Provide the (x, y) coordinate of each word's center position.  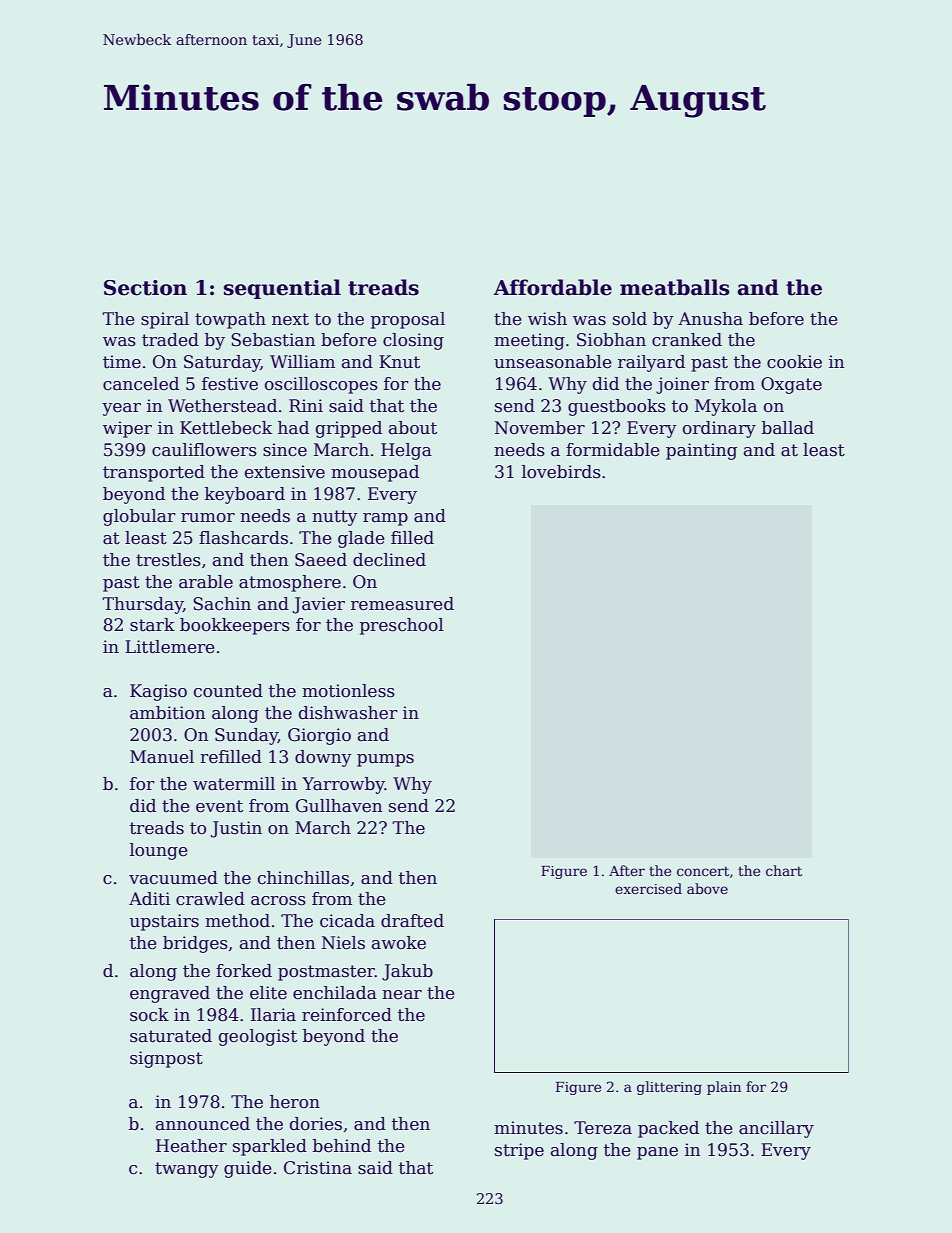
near (402, 995)
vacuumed (173, 878)
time (122, 362)
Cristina (318, 1168)
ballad (788, 428)
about (413, 428)
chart (784, 870)
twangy (187, 1170)
